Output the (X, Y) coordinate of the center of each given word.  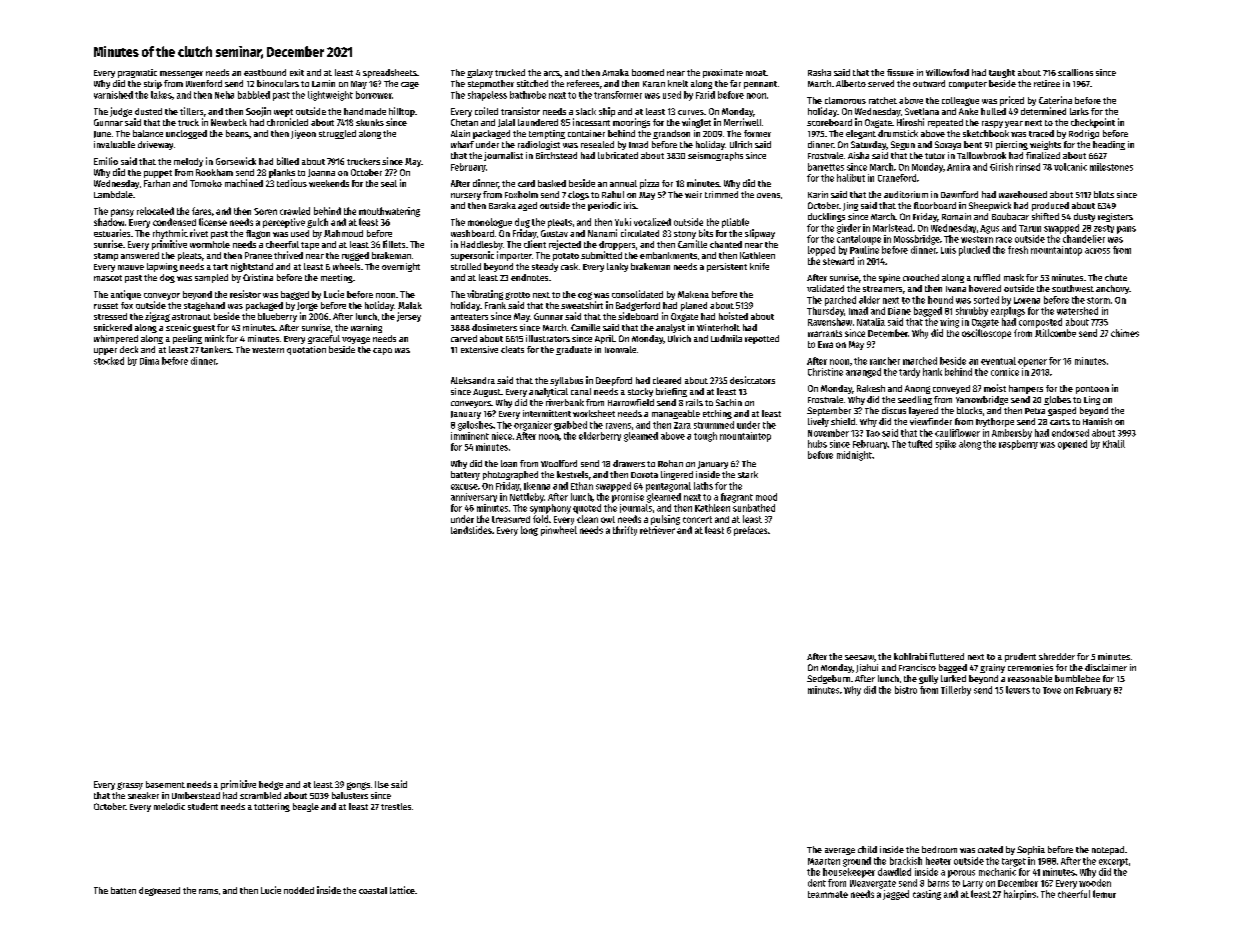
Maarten (824, 861)
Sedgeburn (828, 679)
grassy (130, 786)
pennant (760, 85)
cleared (667, 380)
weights (1045, 145)
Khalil (1114, 444)
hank (932, 372)
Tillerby (956, 691)
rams (208, 891)
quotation (306, 350)
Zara (682, 425)
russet (106, 306)
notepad (1108, 850)
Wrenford (204, 83)
